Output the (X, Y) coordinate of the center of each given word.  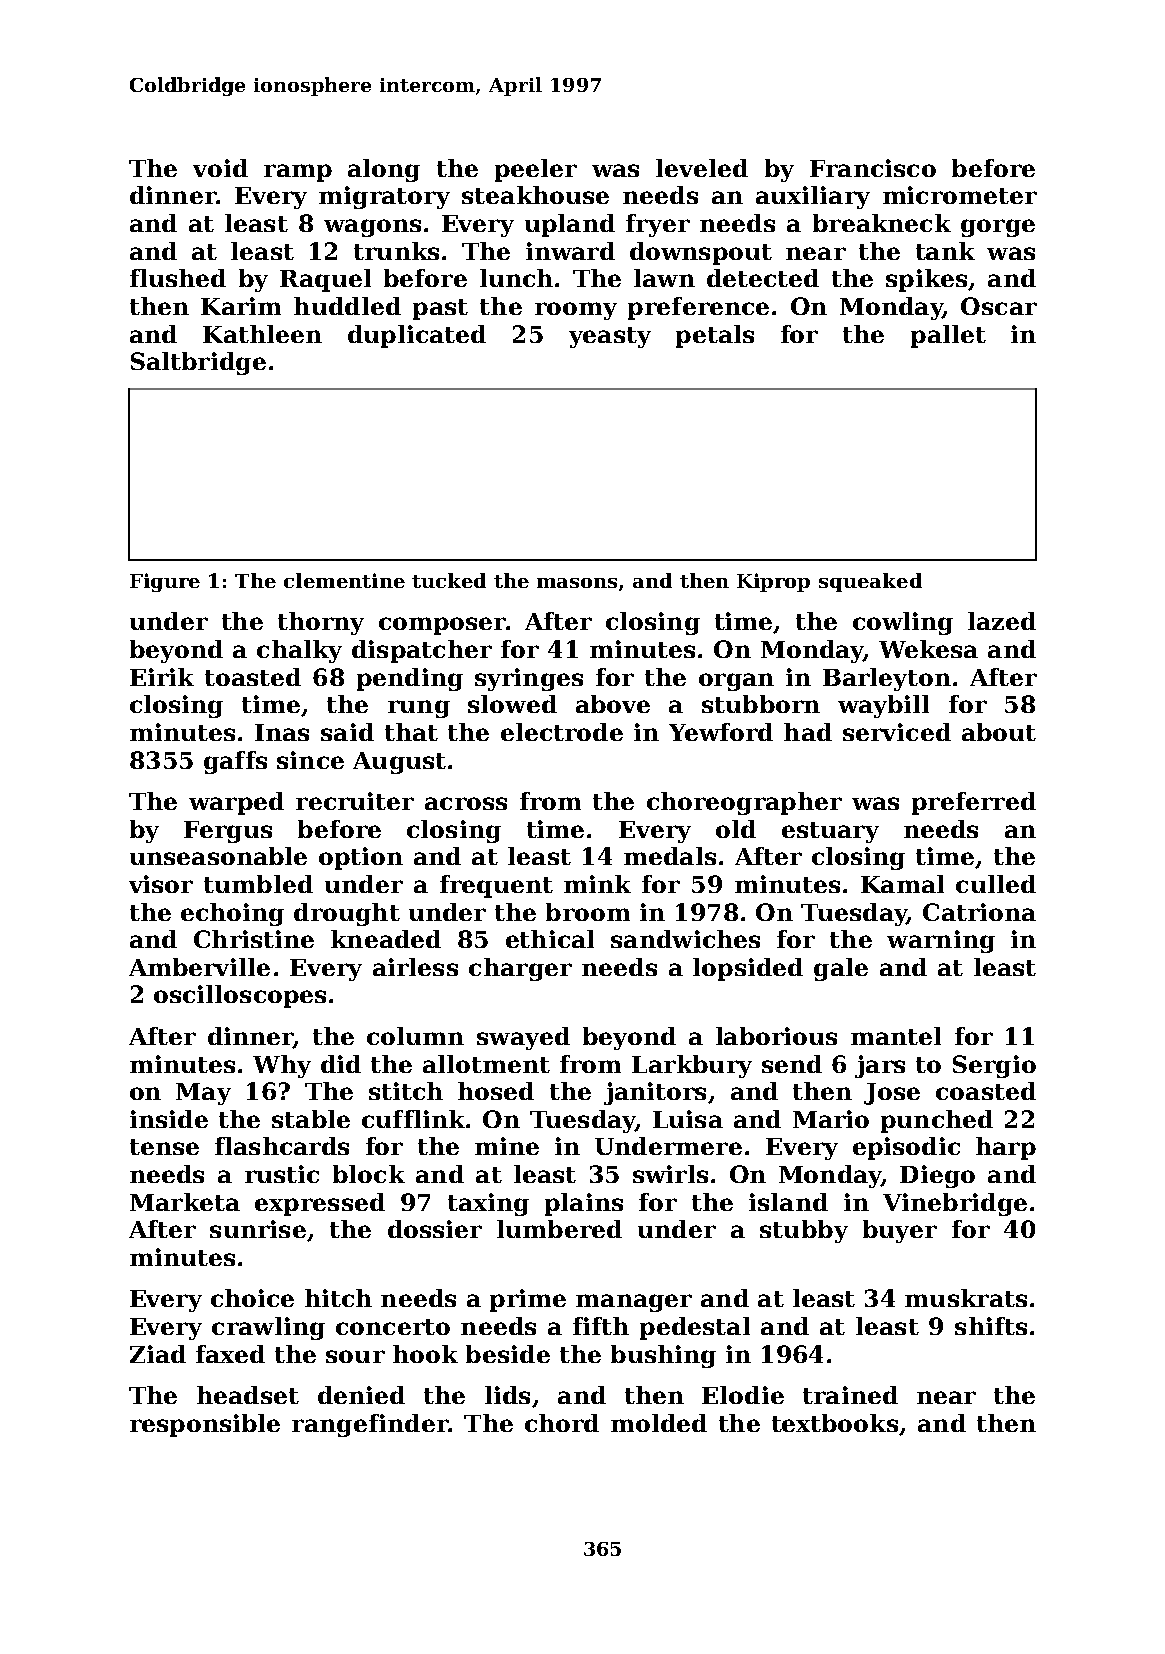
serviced (897, 732)
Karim (241, 306)
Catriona (979, 912)
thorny (321, 623)
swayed (523, 1038)
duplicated (417, 336)
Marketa (185, 1202)
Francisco (873, 168)
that (411, 732)
